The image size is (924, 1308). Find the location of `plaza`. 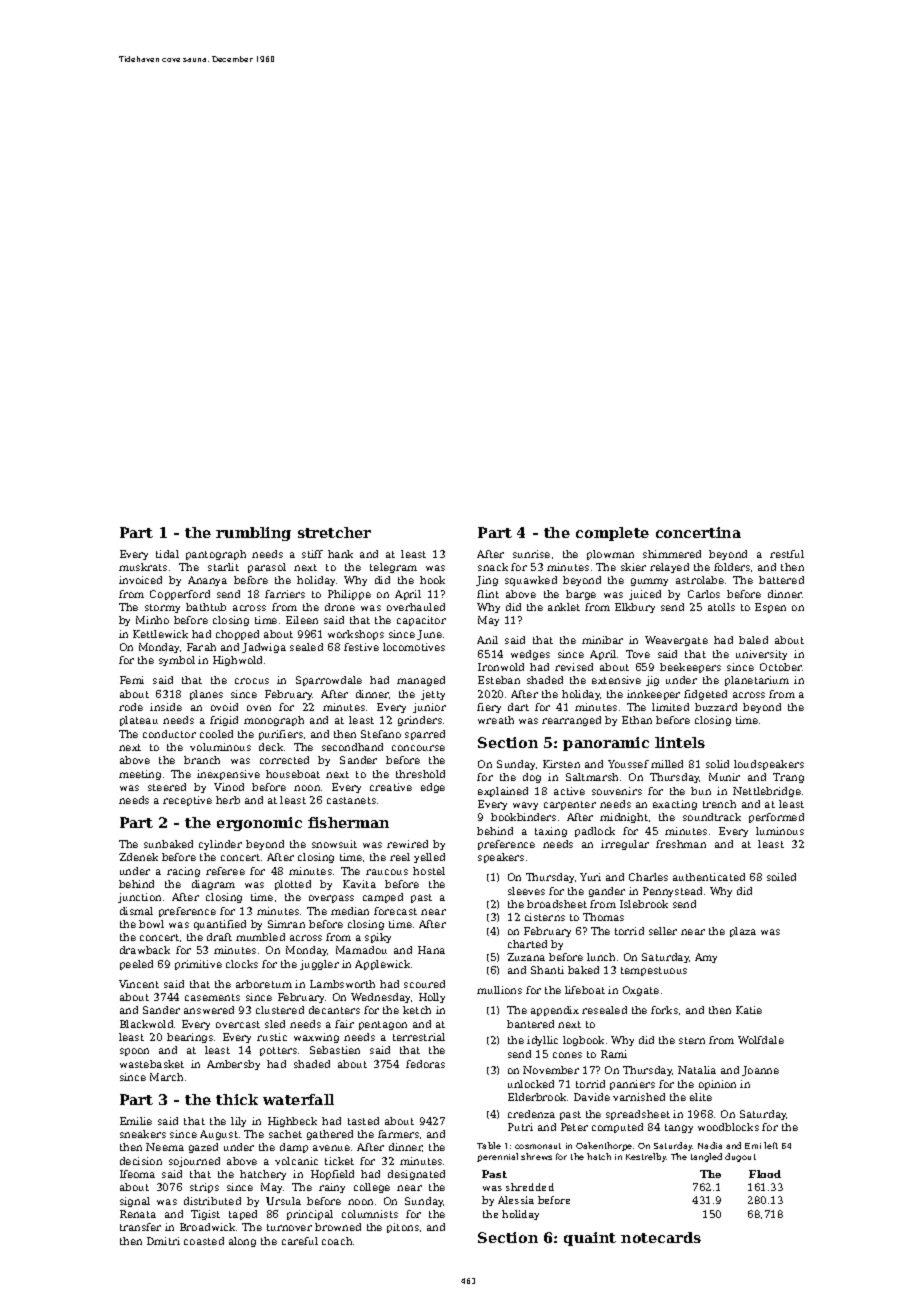

plaza is located at coordinates (743, 932).
